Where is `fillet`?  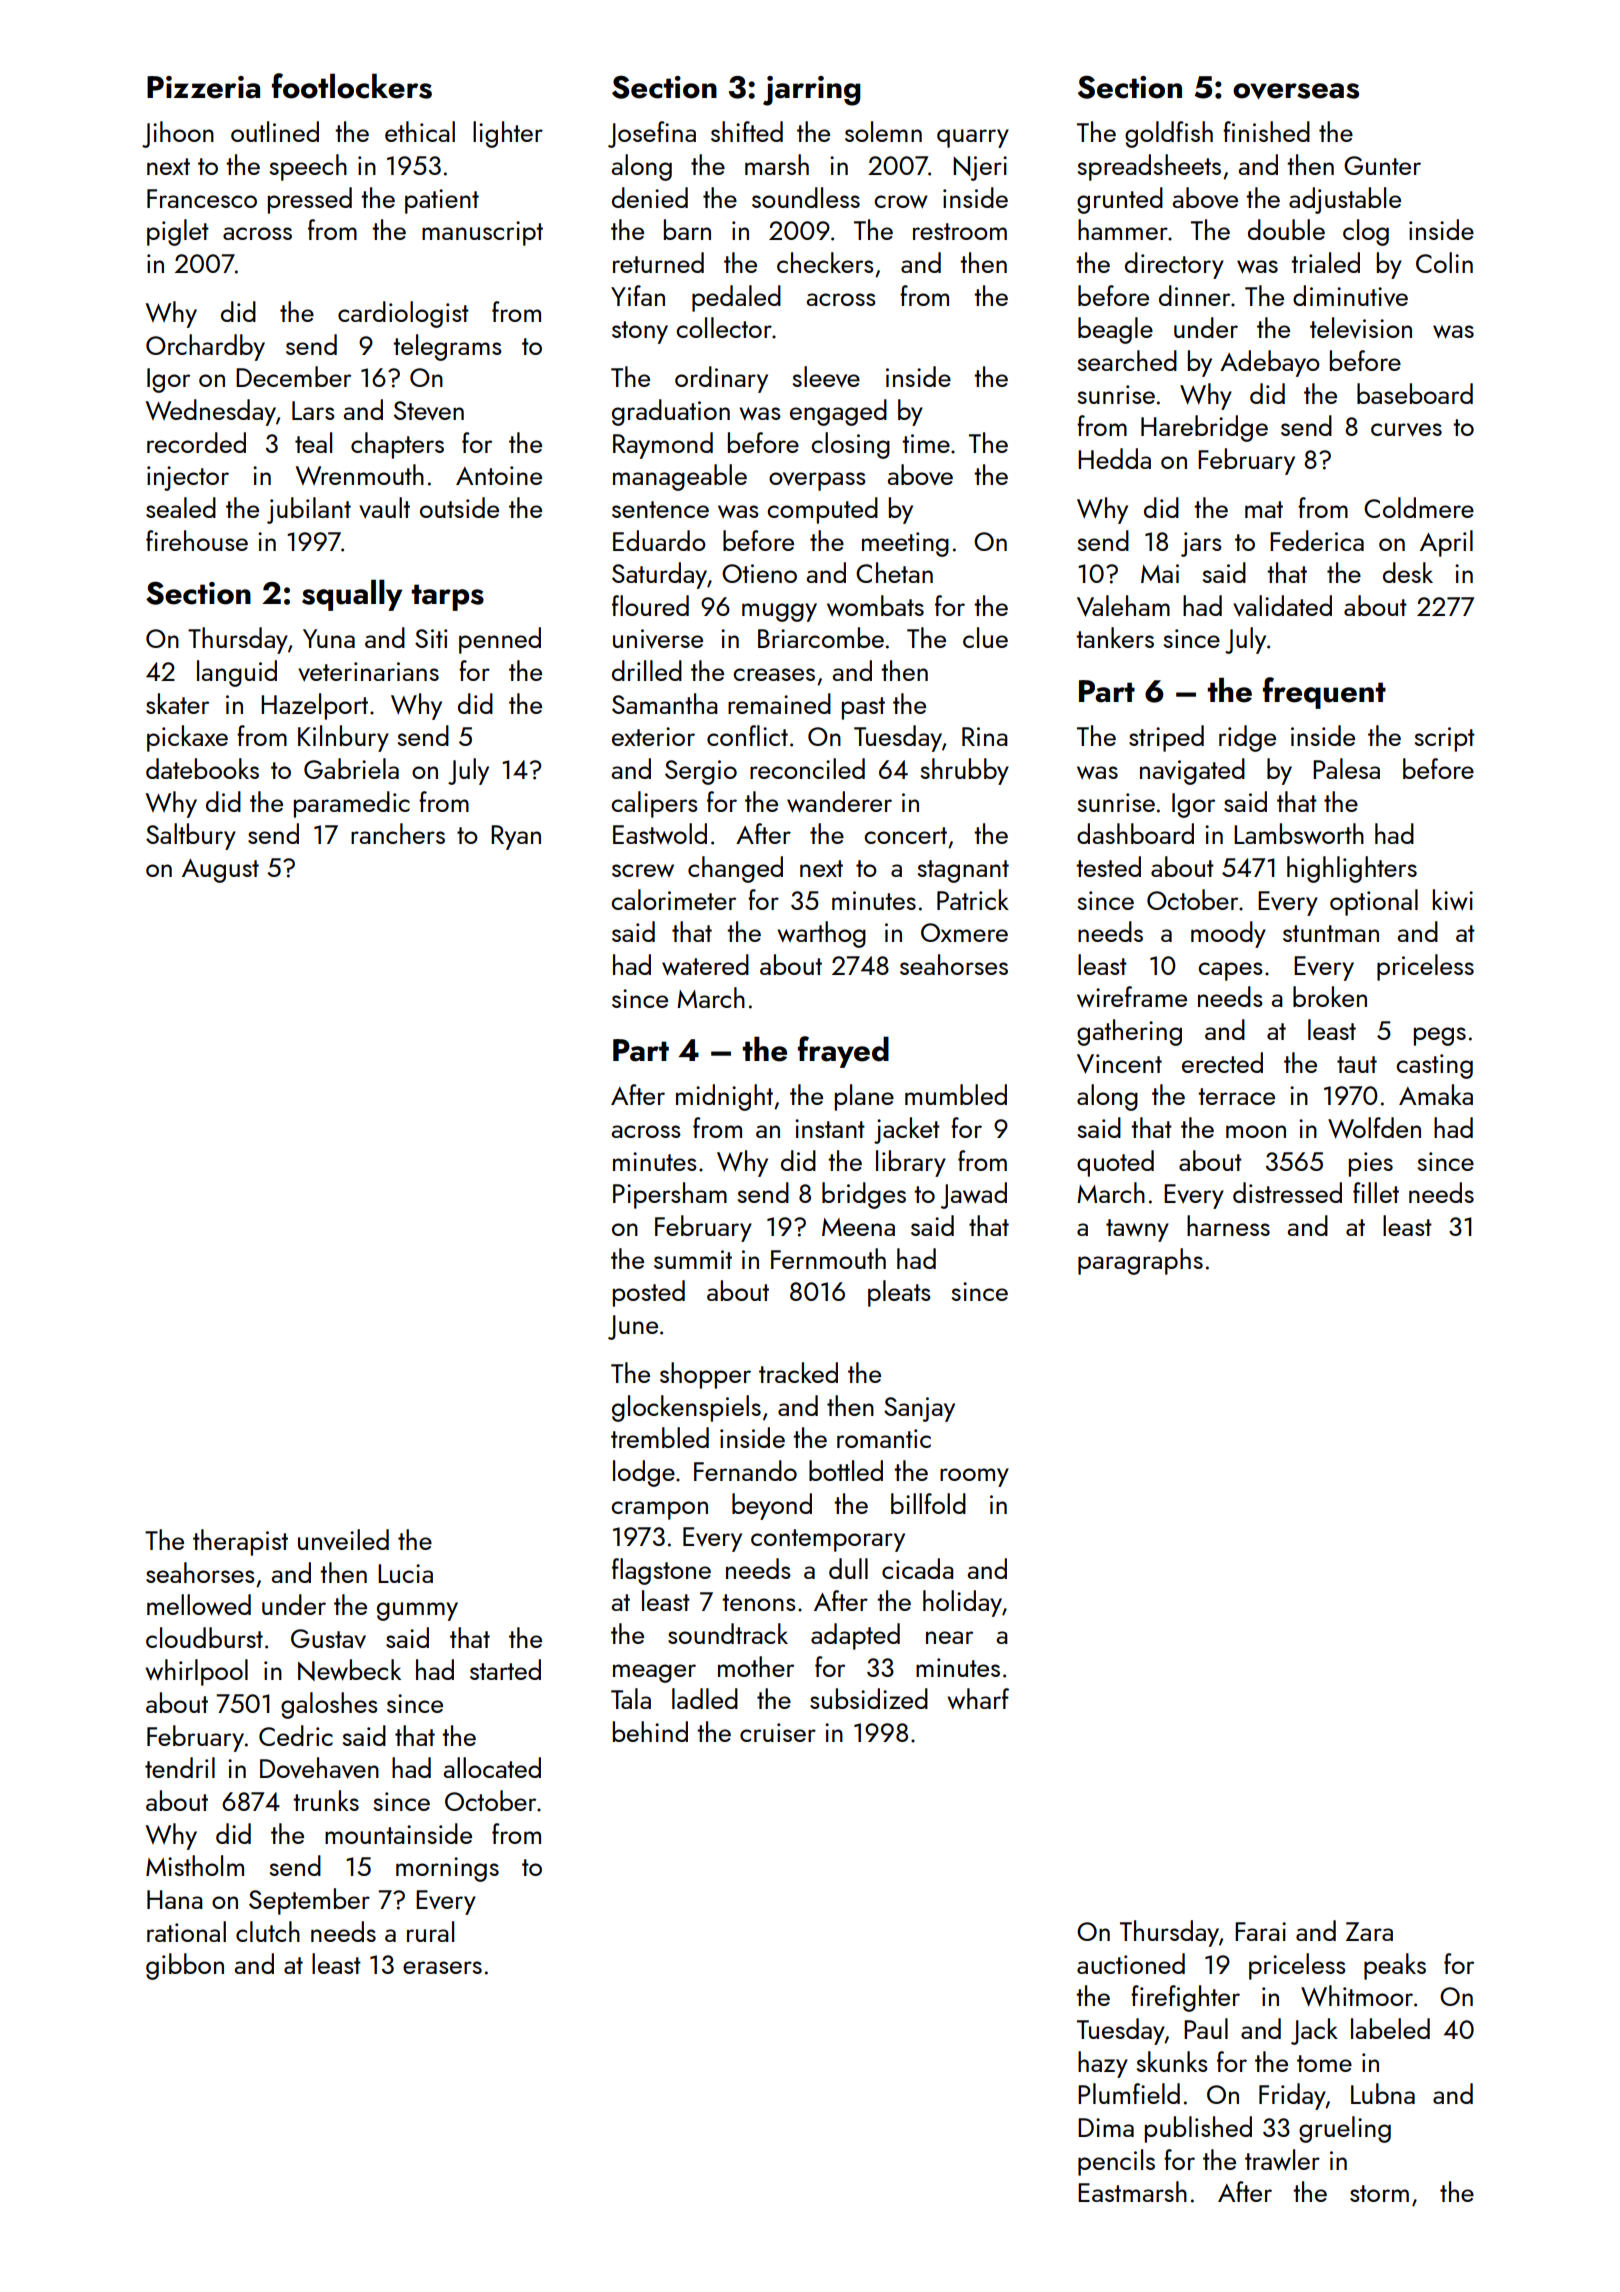
fillet is located at coordinates (1376, 1192).
